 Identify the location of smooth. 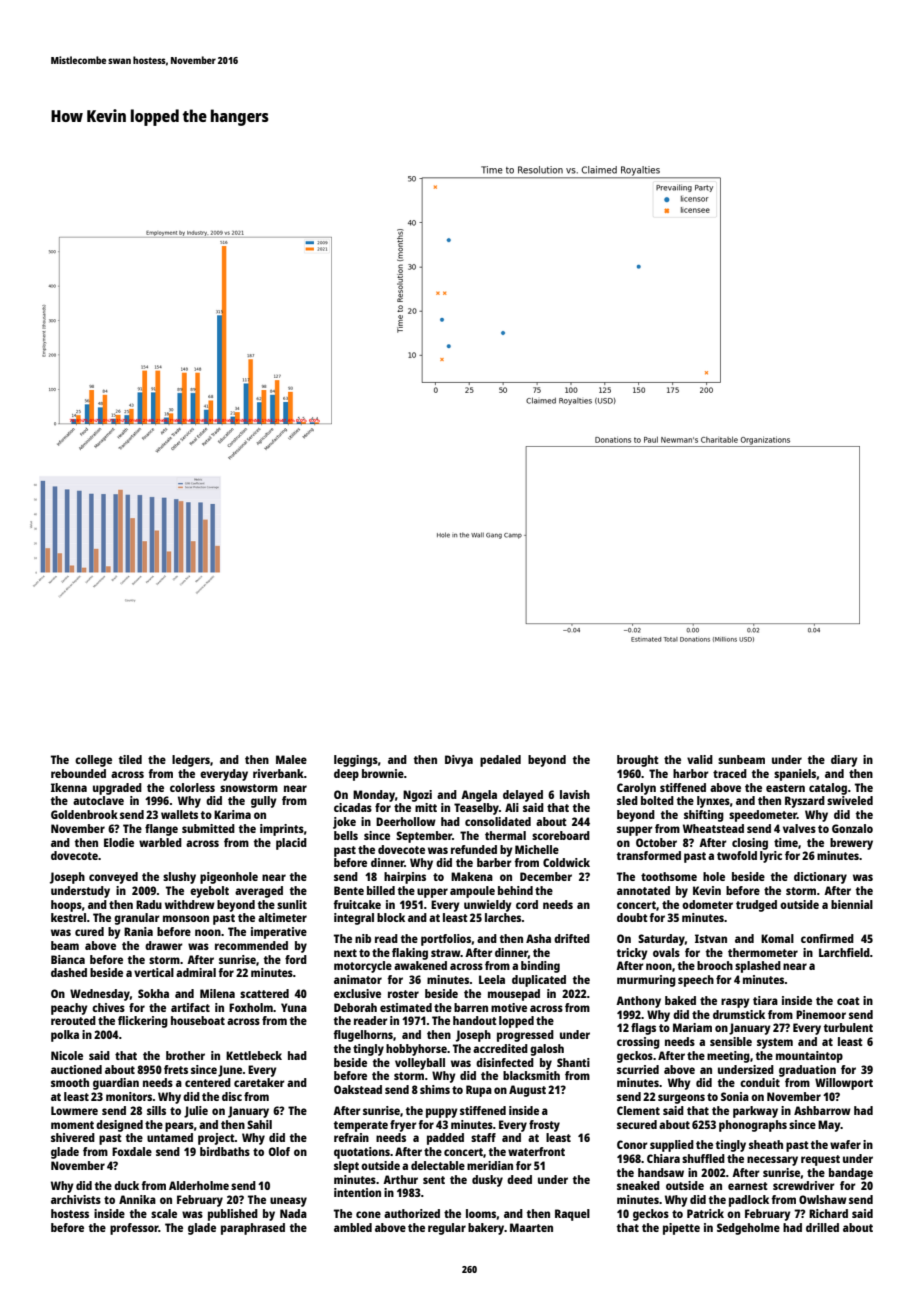
(70, 1082).
